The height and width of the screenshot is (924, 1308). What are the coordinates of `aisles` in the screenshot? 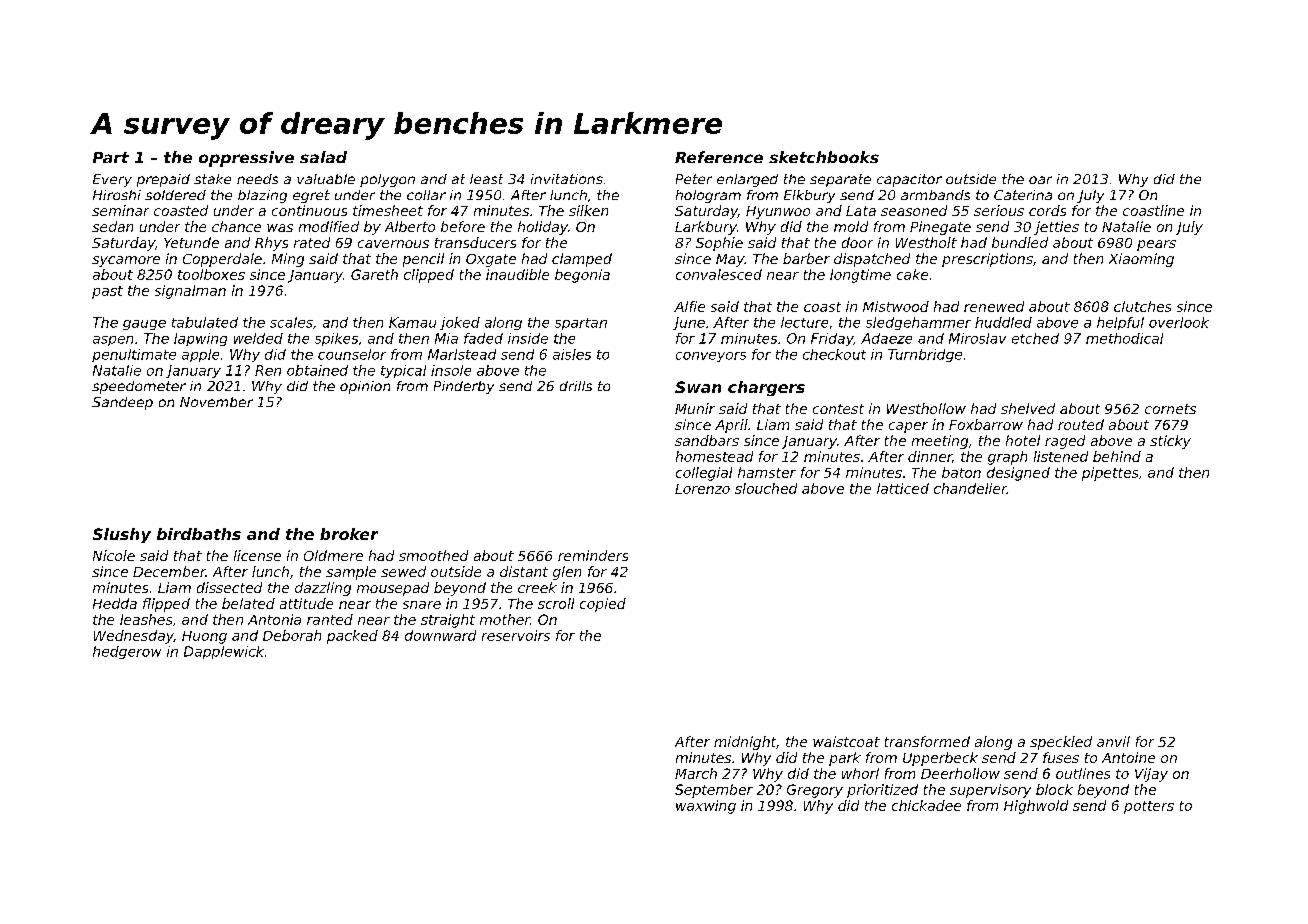 It's located at (572, 354).
